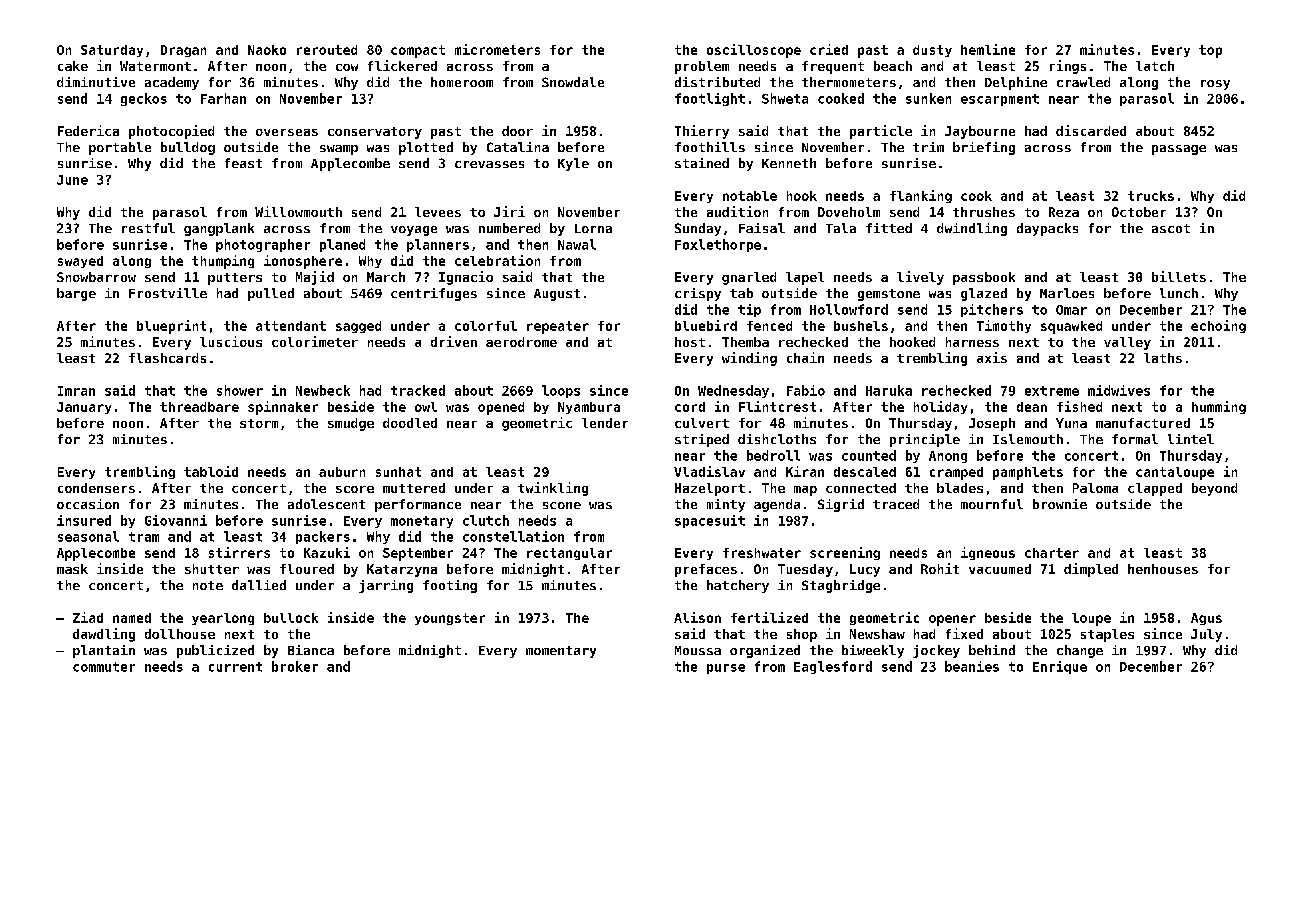 The width and height of the page is (1308, 924). I want to click on winding, so click(749, 359).
